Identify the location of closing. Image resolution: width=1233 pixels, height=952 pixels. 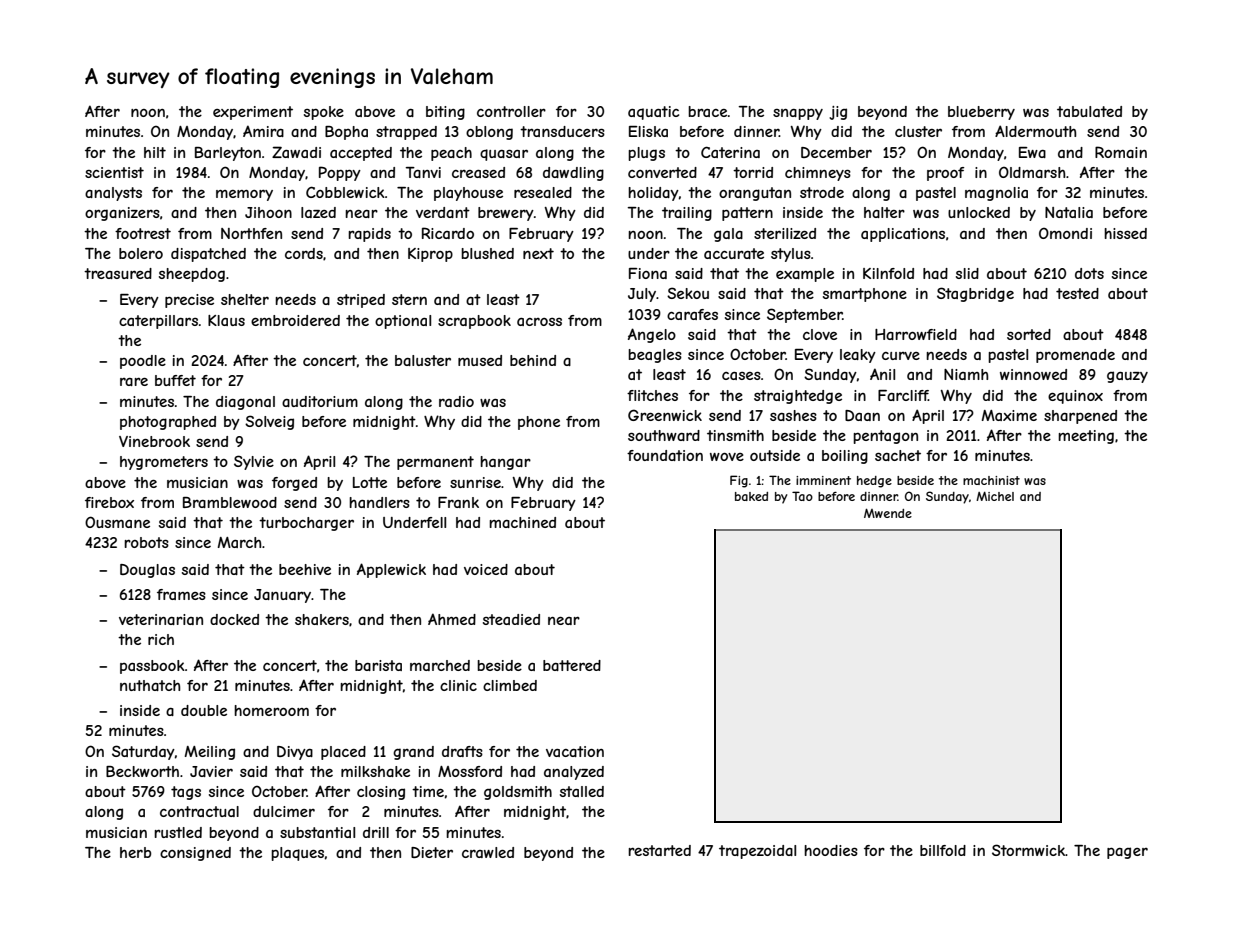
(381, 793).
